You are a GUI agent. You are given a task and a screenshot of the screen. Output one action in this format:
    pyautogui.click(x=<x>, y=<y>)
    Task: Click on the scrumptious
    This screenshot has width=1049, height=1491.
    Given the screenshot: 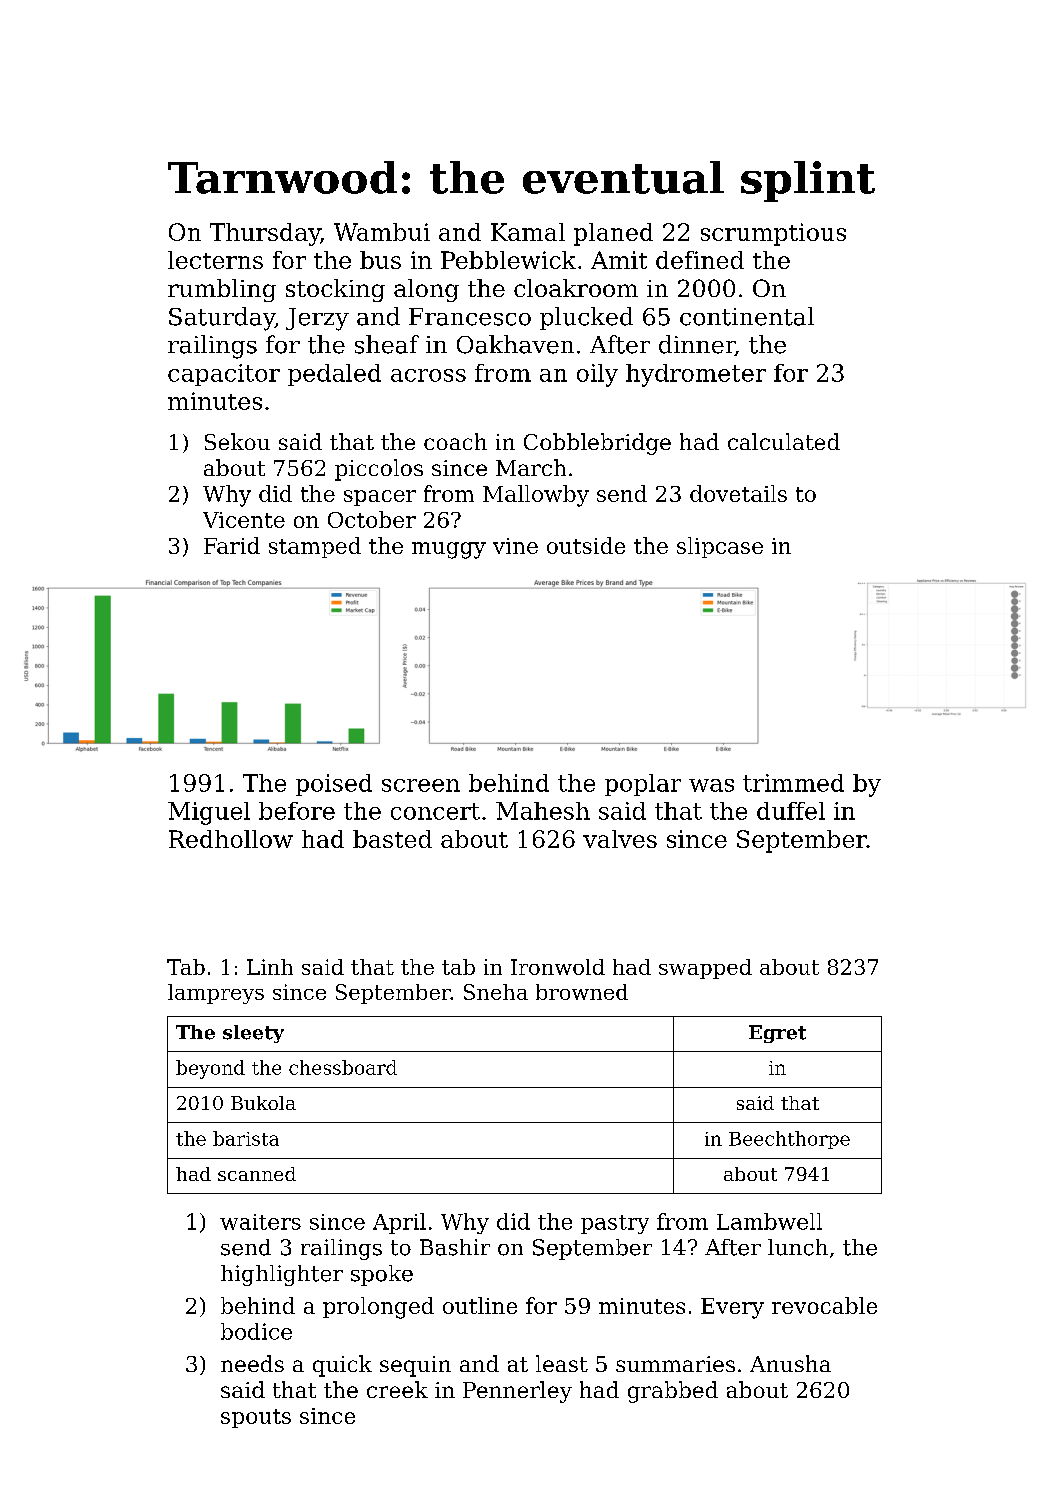 What is the action you would take?
    pyautogui.click(x=773, y=234)
